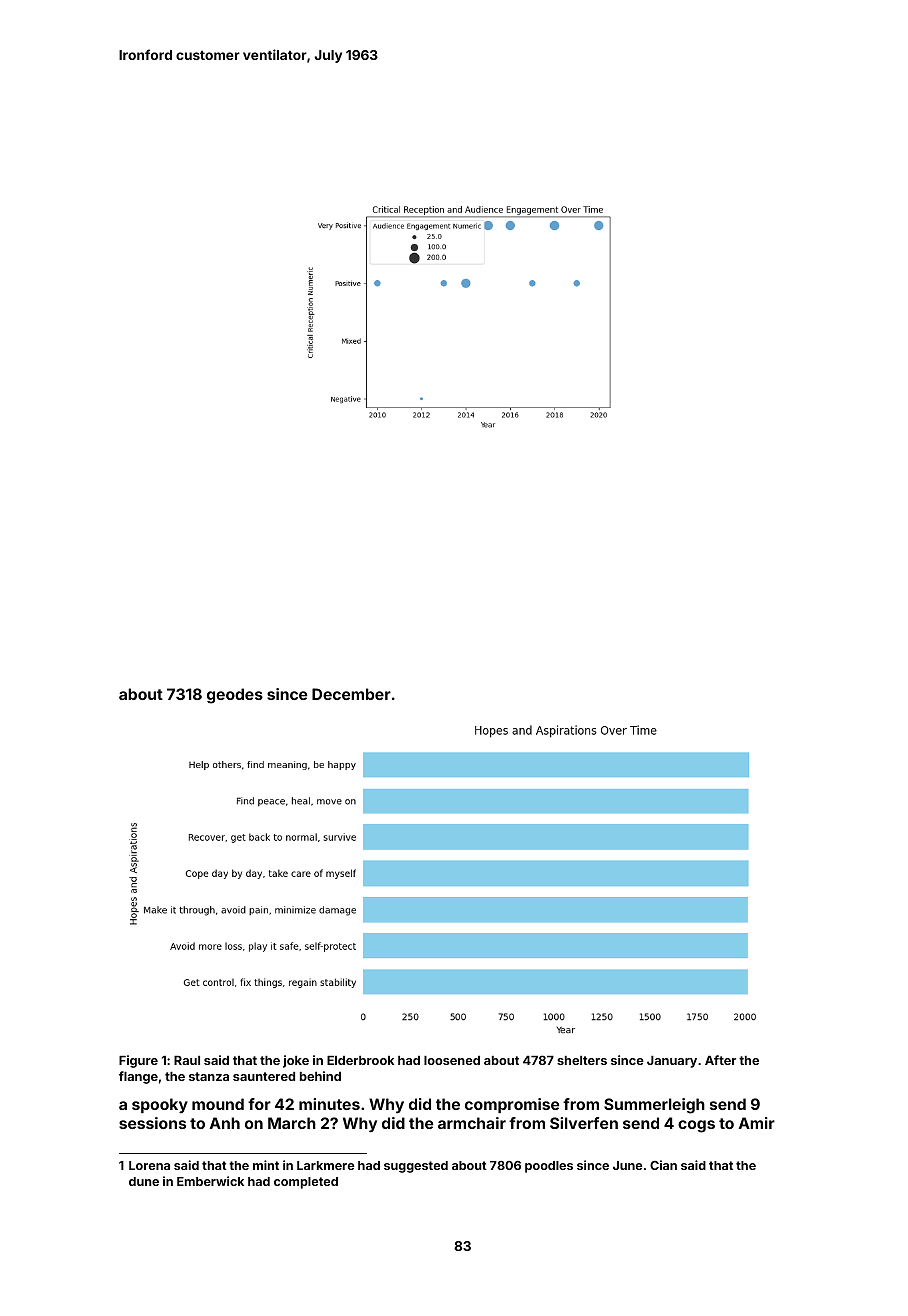  What do you see at coordinates (320, 1076) in the page?
I see `behind` at bounding box center [320, 1076].
